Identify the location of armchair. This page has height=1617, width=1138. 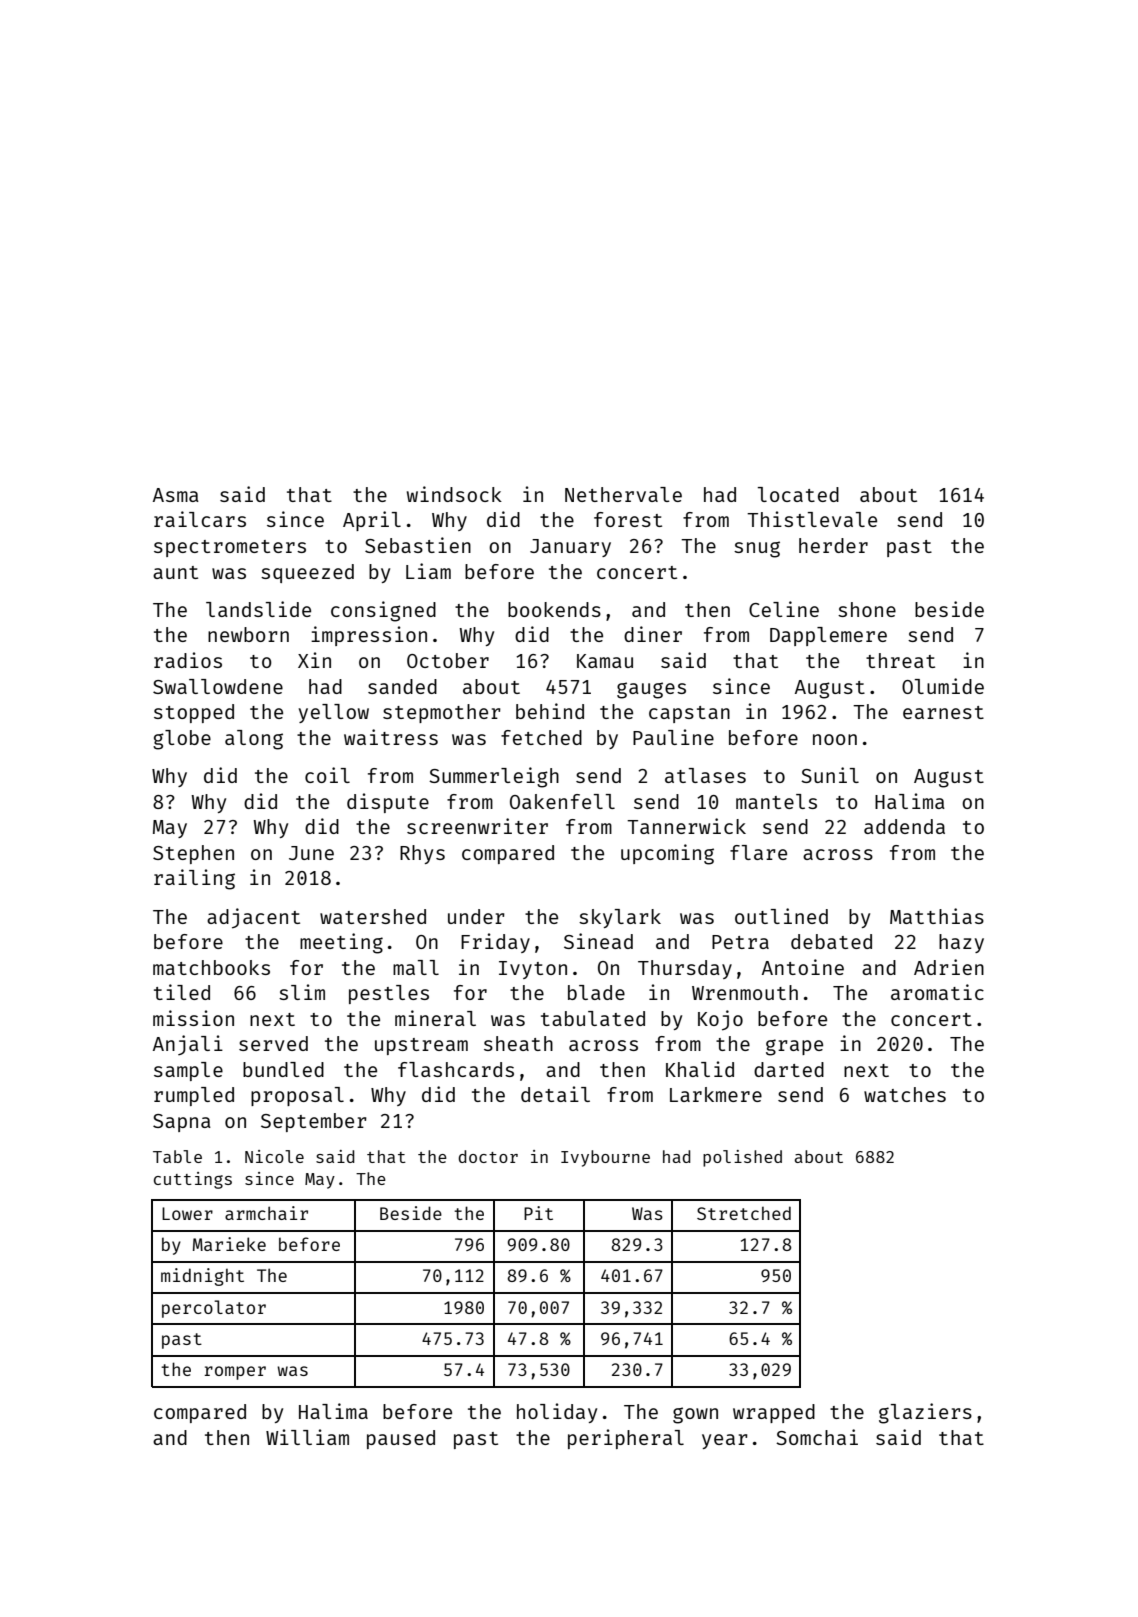
(266, 1213).
